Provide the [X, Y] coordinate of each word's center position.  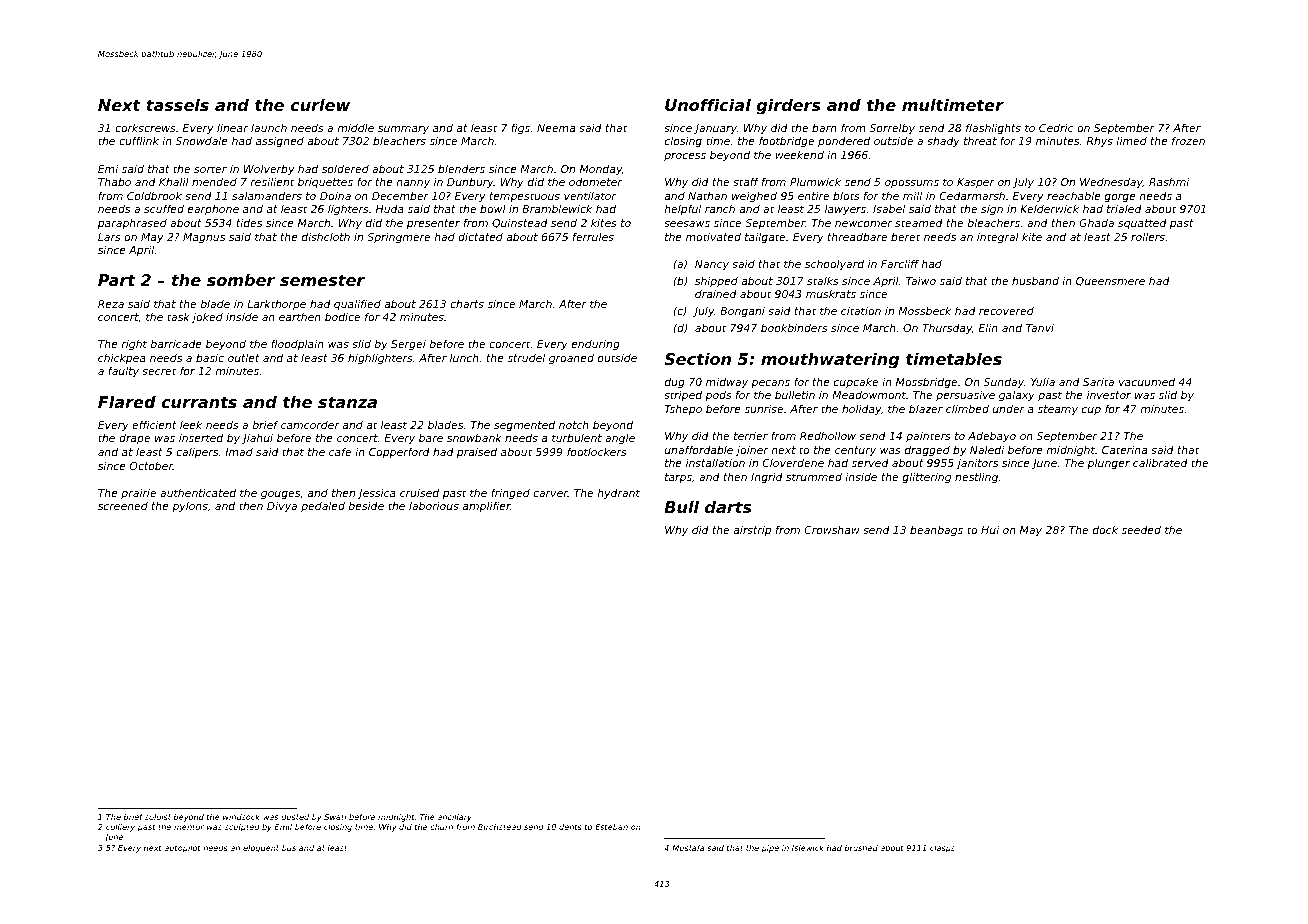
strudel [526, 358]
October [151, 466]
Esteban [611, 827]
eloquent [261, 849]
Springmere [398, 238]
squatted [1142, 224]
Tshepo [683, 410]
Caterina [1124, 450]
